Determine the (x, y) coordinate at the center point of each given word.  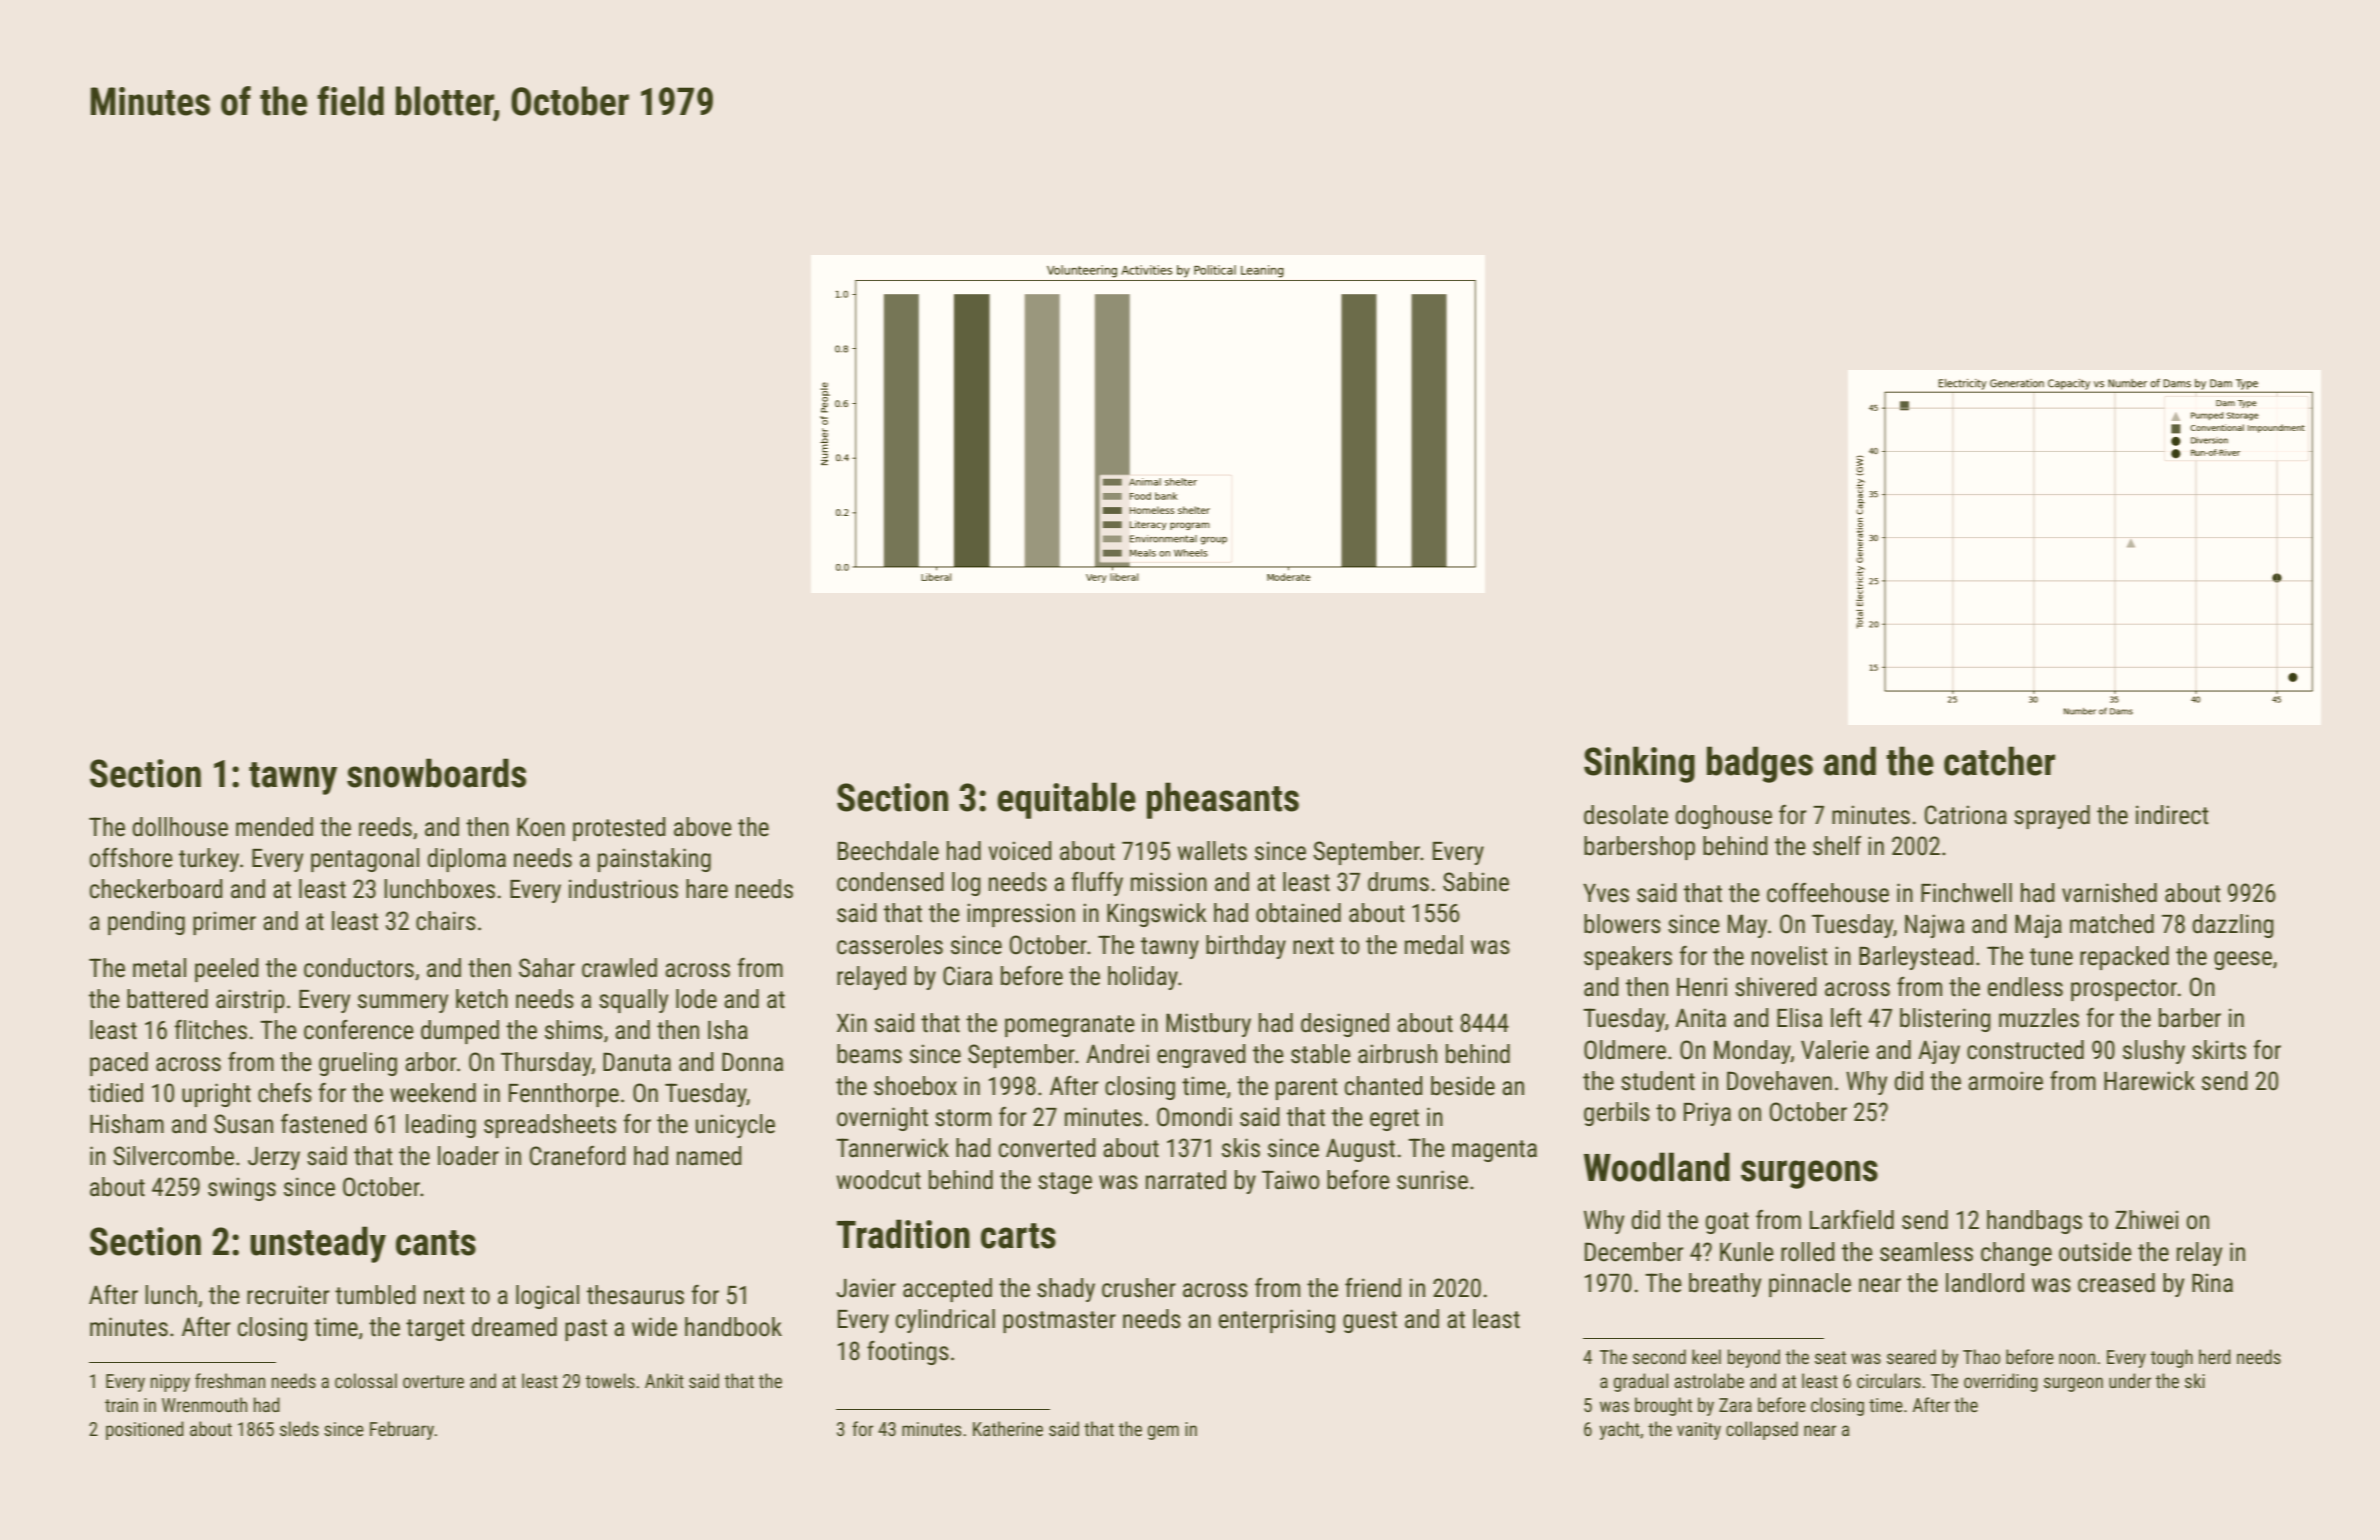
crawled (619, 968)
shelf (1837, 846)
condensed (890, 882)
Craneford (577, 1156)
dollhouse (180, 827)
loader (468, 1156)
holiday (1143, 978)
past (586, 1330)
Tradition (903, 1234)
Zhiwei (2146, 1220)
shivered (1775, 987)
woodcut (878, 1180)
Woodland (1657, 1167)
